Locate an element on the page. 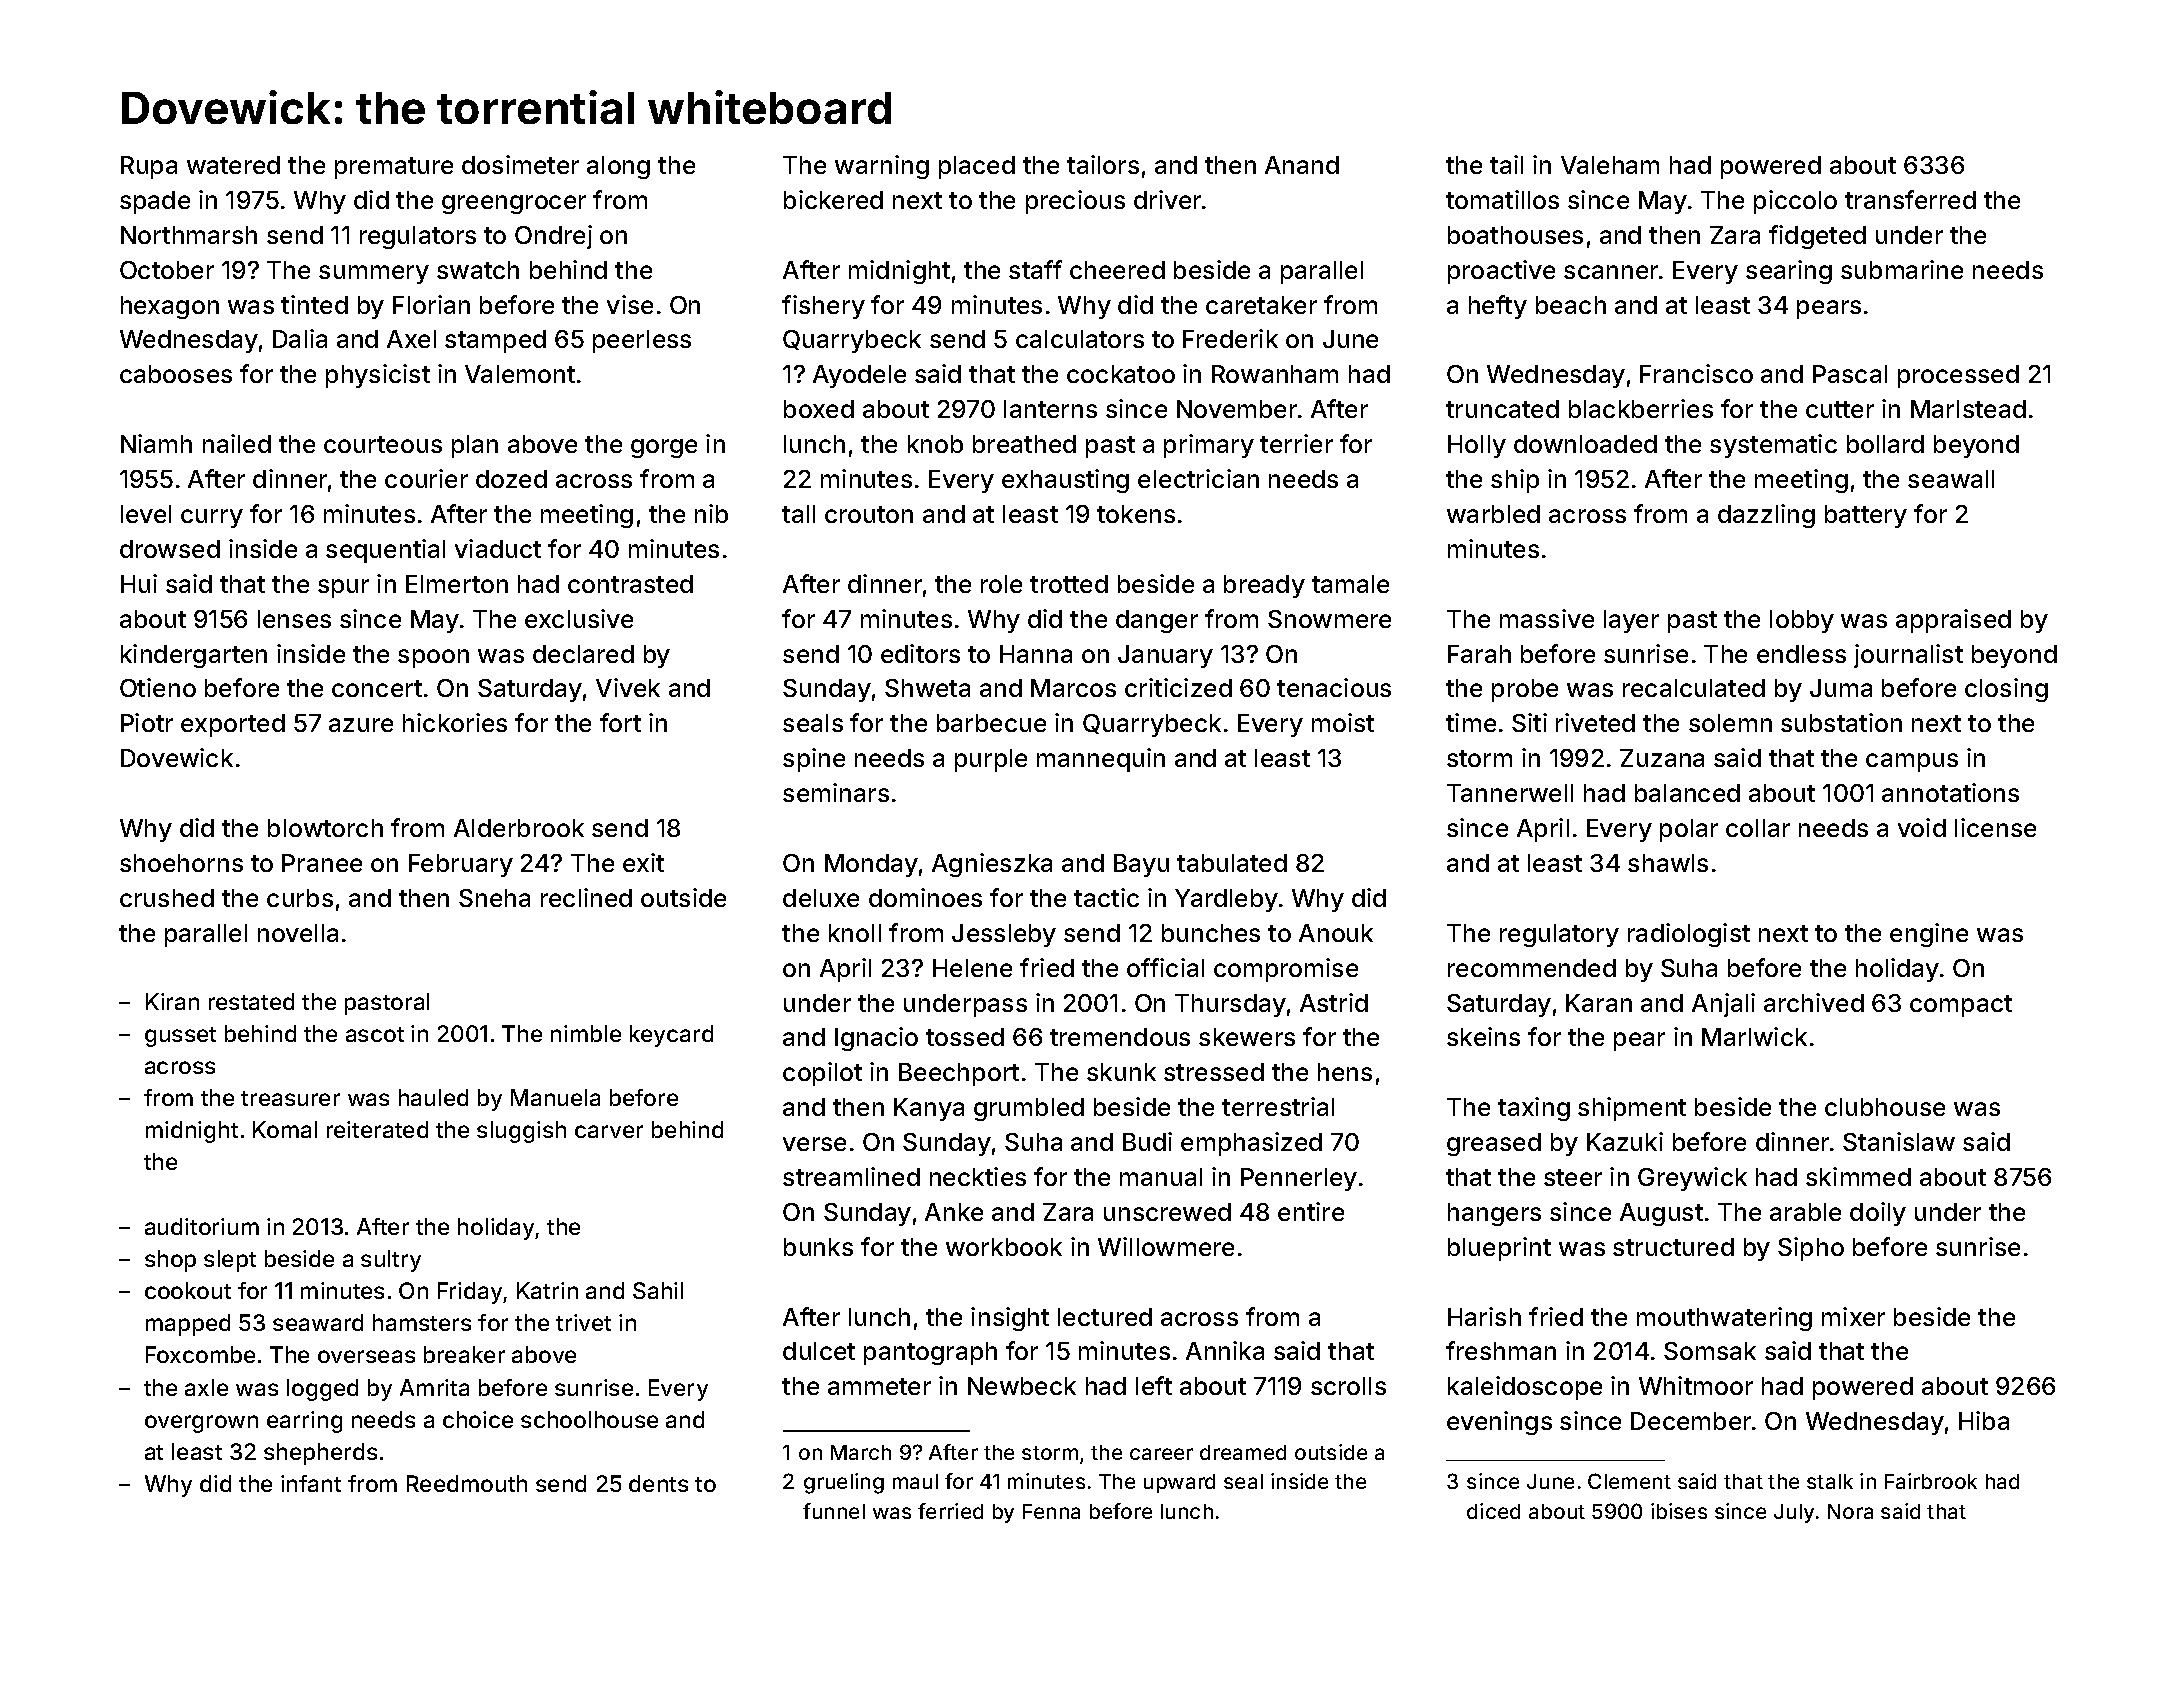  compromise is located at coordinates (1286, 970).
